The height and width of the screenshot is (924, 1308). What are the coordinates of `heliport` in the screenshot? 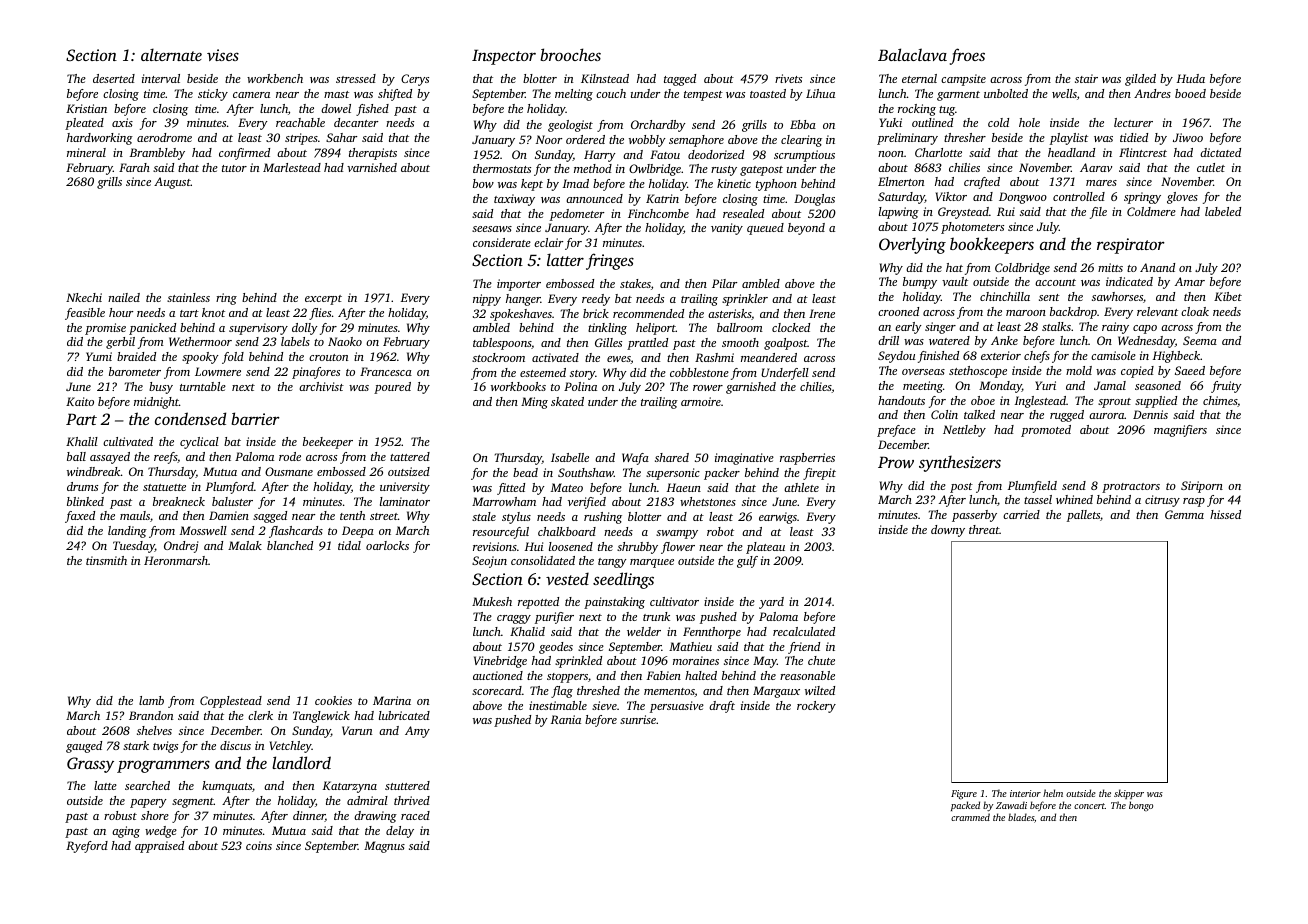 It's located at (656, 329).
